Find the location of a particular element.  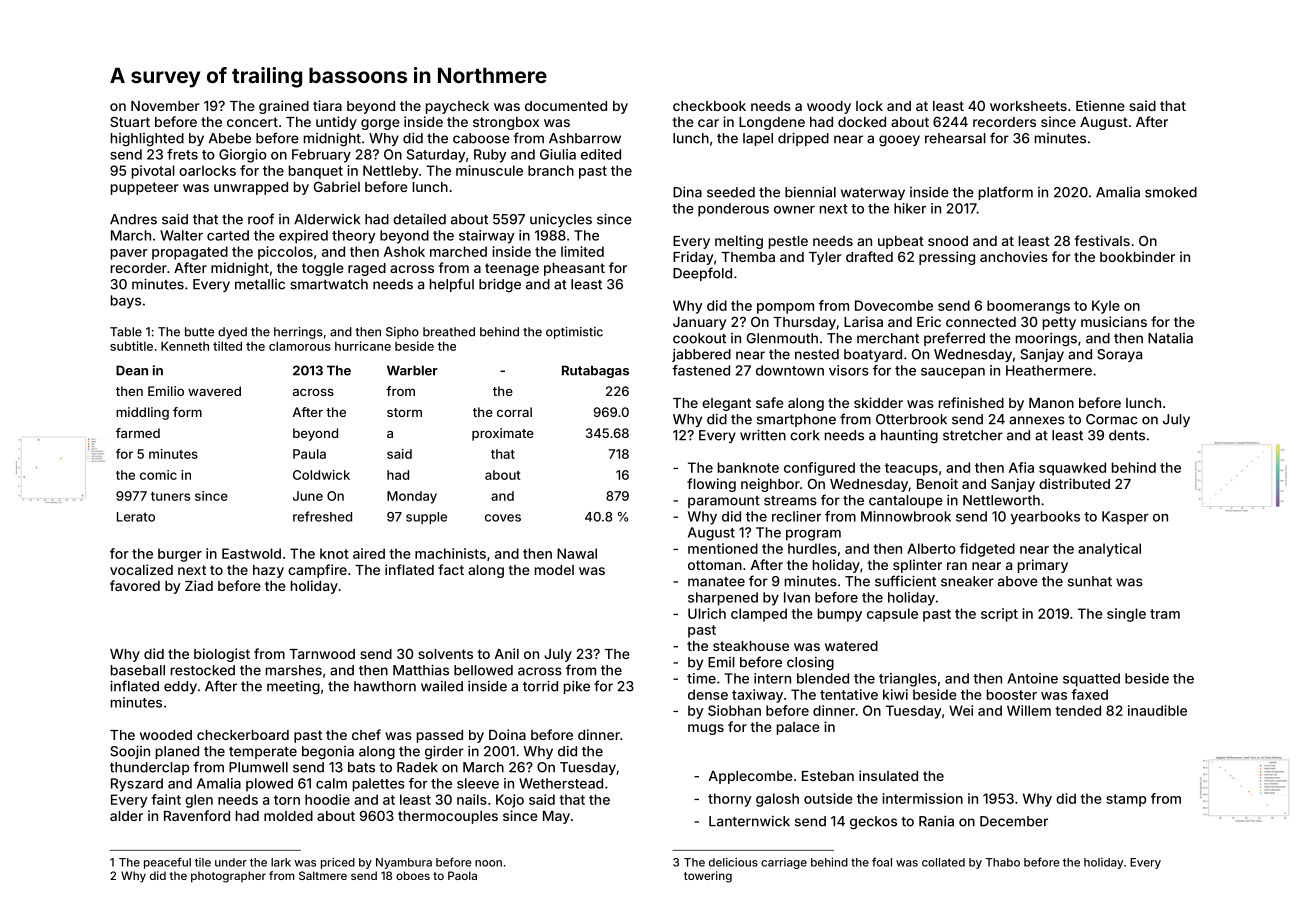

solvents is located at coordinates (445, 654).
